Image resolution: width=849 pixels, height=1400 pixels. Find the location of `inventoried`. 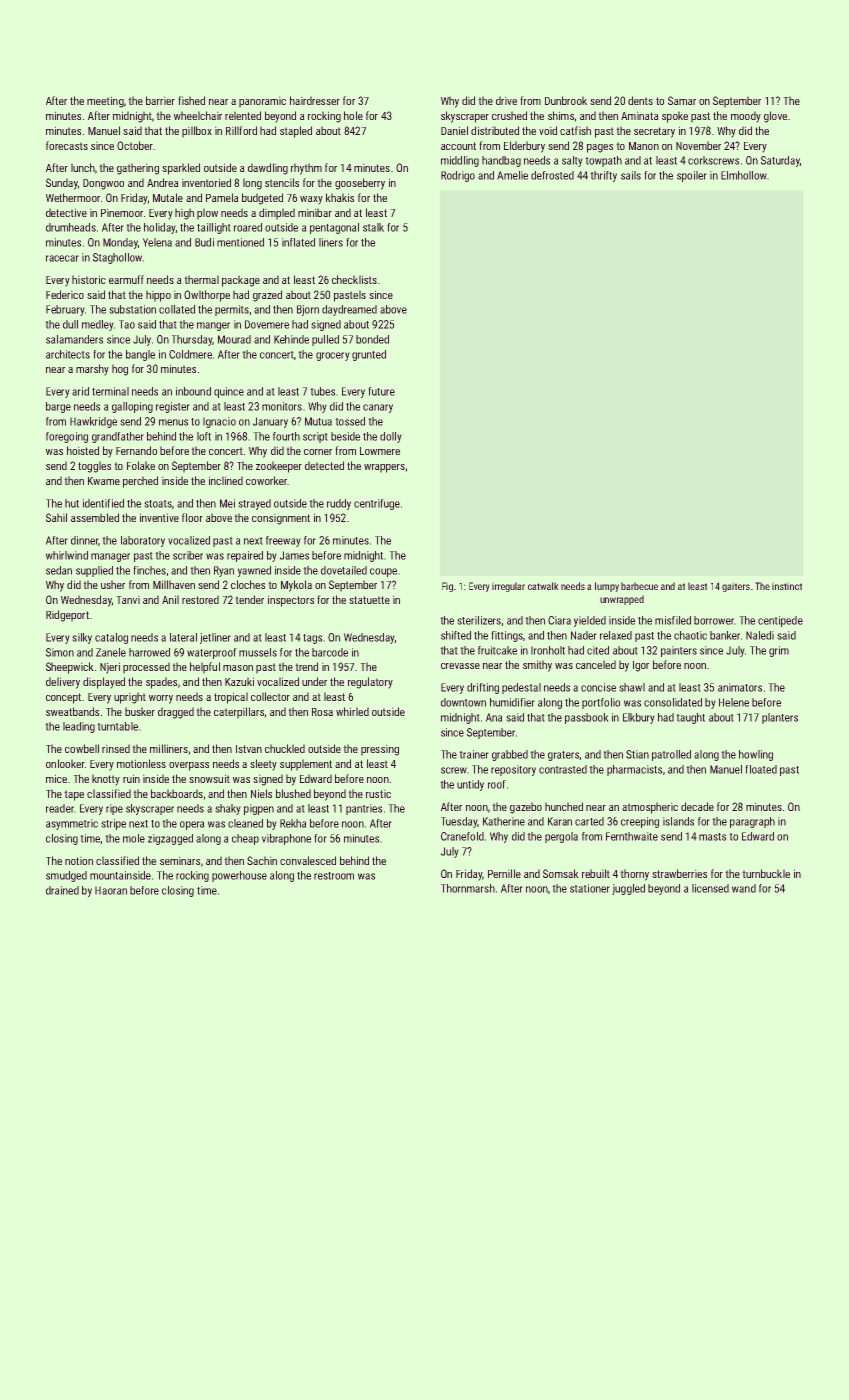

inventoried is located at coordinates (206, 182).
